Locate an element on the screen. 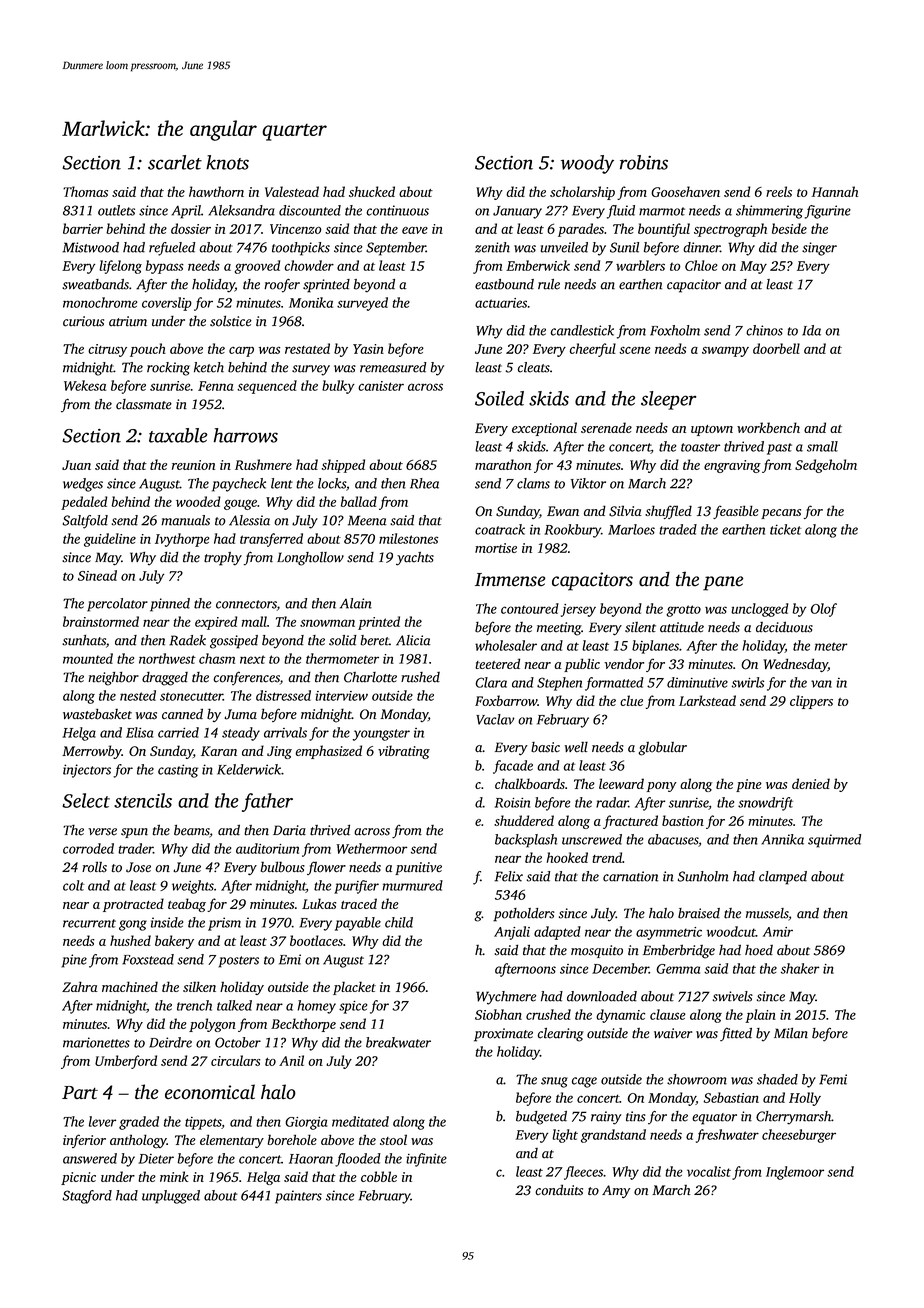 The image size is (924, 1308). swirls is located at coordinates (748, 682).
